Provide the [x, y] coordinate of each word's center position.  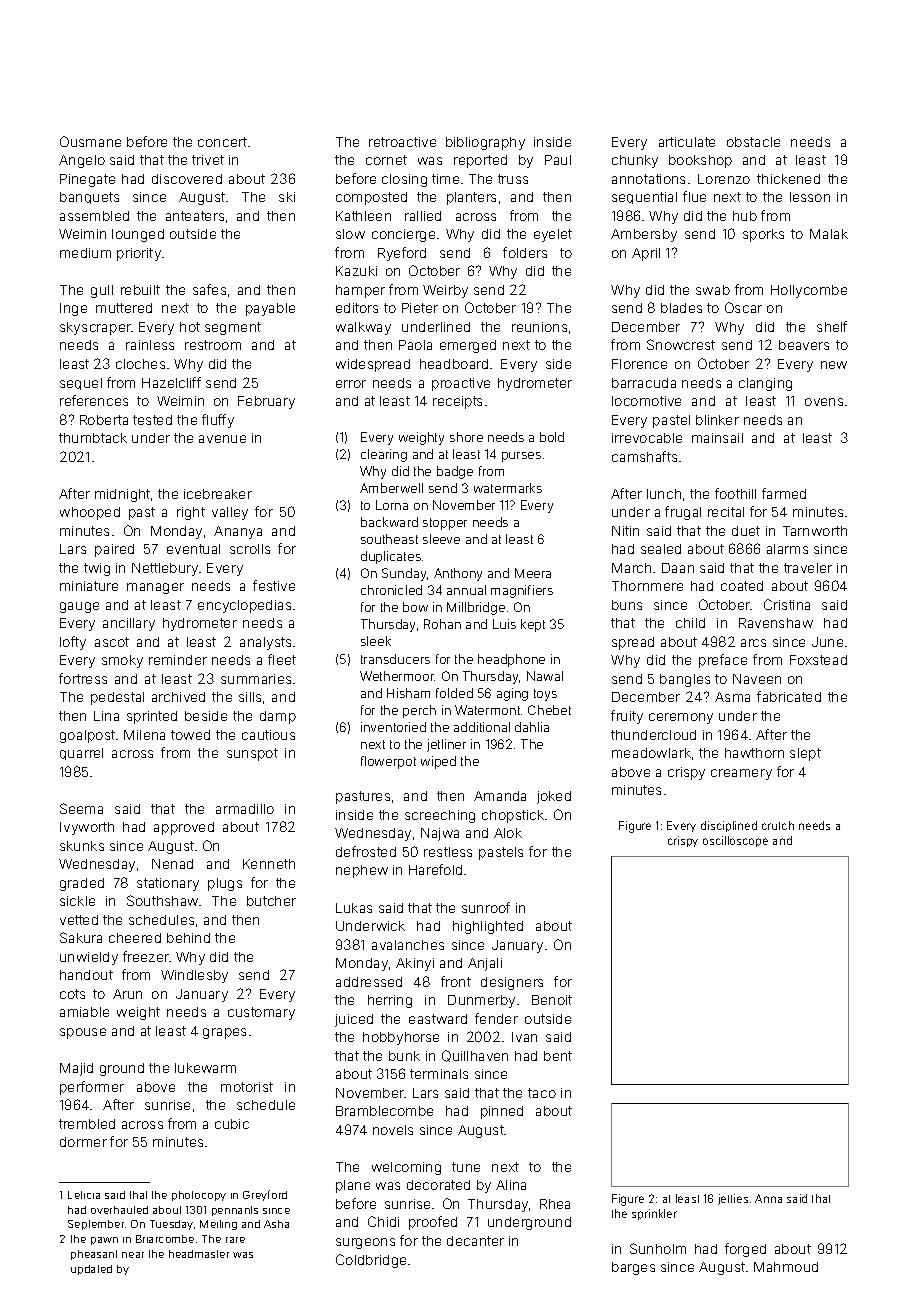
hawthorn [754, 753]
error [351, 384]
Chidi [383, 1221]
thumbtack [93, 438]
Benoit [552, 1000]
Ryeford [402, 254]
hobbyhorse [401, 1038]
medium [85, 253]
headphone [511, 660]
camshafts [644, 456]
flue [694, 196]
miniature [89, 586]
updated [91, 1270]
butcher [271, 901]
